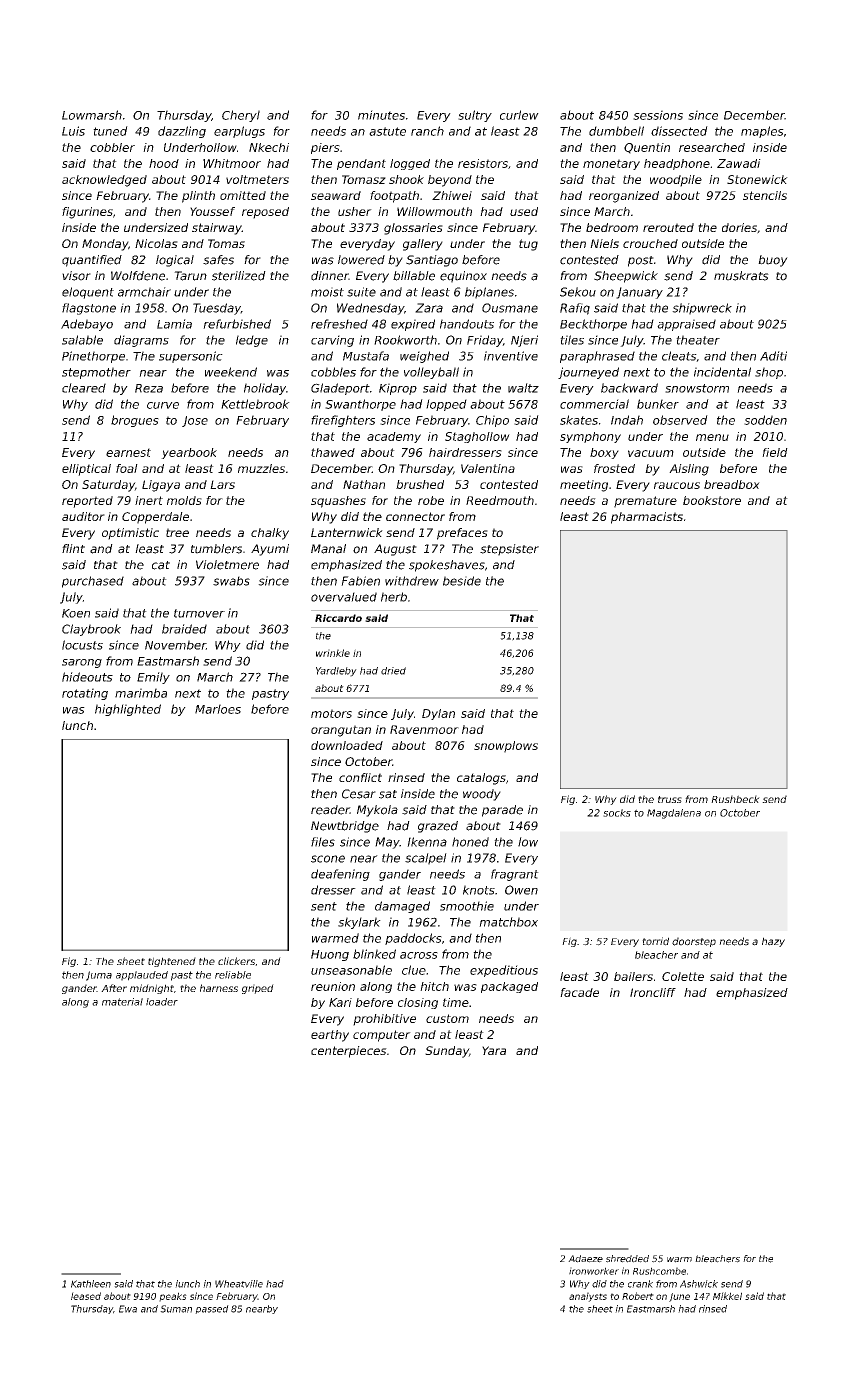 Image resolution: width=849 pixels, height=1400 pixels. Describe the element at coordinates (199, 613) in the screenshot. I see `turnover` at that location.
